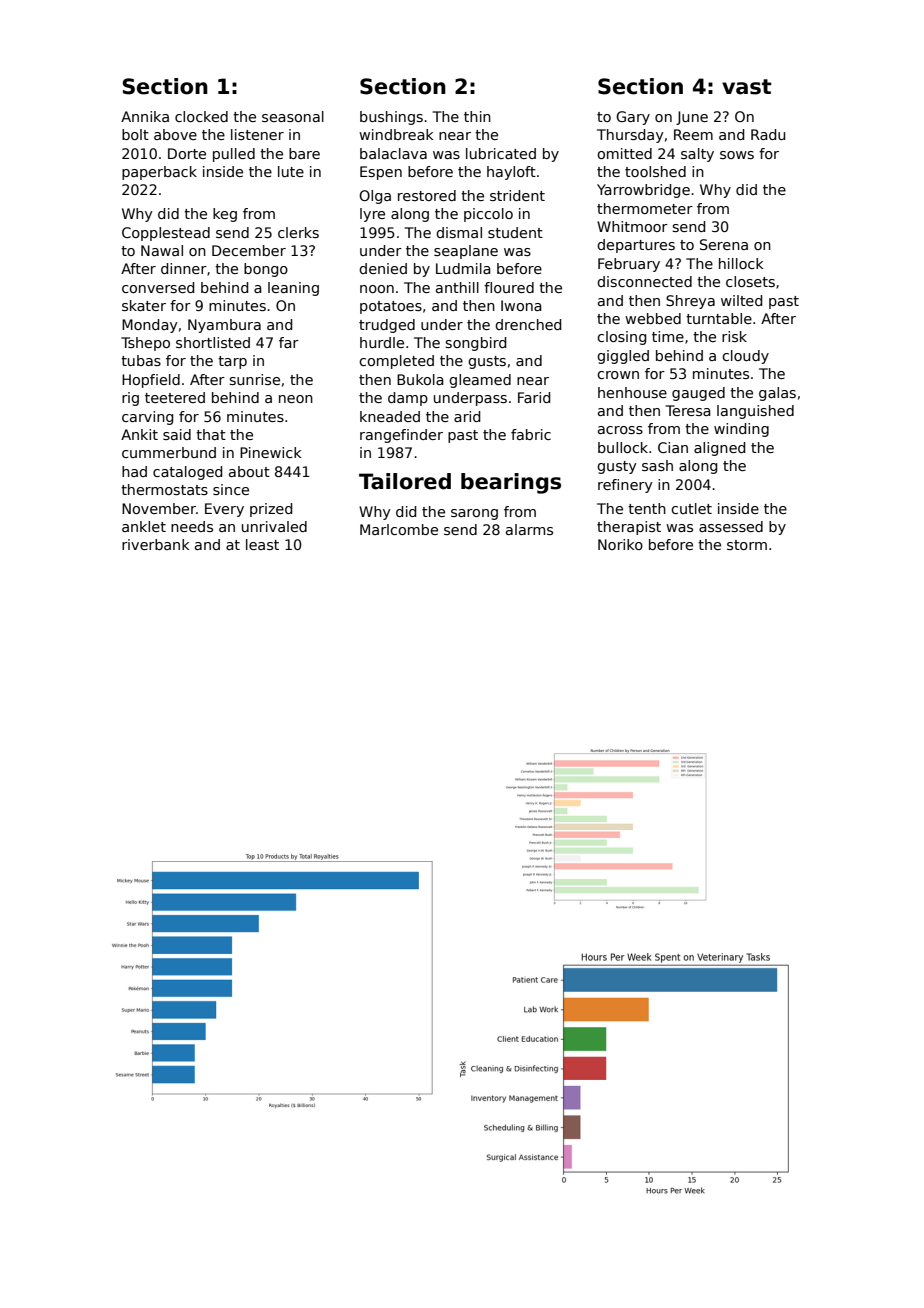 The height and width of the document is (1308, 924). I want to click on vast, so click(746, 87).
